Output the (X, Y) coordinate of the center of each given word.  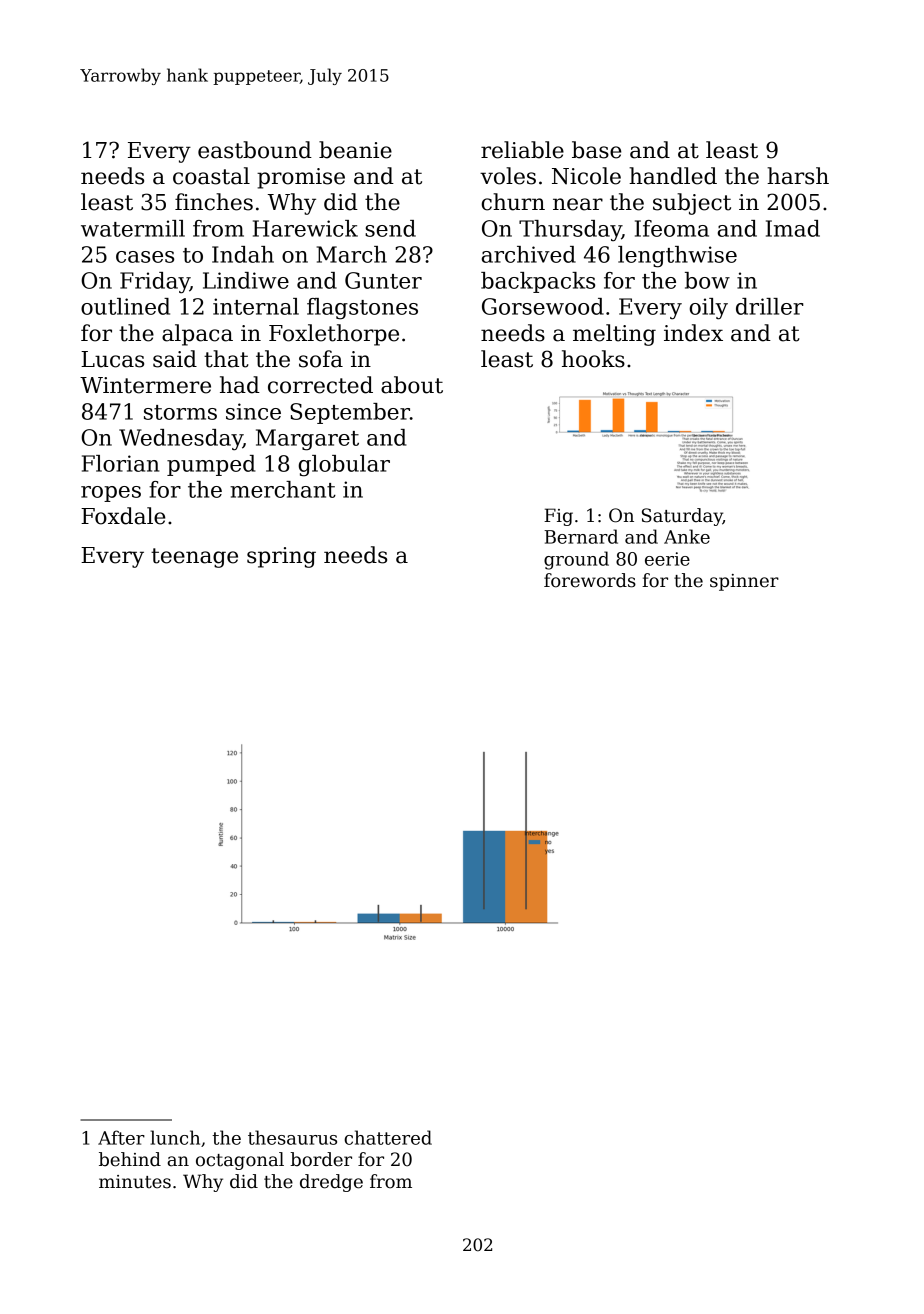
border (321, 1159)
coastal (211, 176)
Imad (793, 228)
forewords (590, 580)
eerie (667, 559)
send (390, 228)
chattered (388, 1137)
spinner (744, 582)
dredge (331, 1183)
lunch (175, 1137)
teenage (194, 558)
